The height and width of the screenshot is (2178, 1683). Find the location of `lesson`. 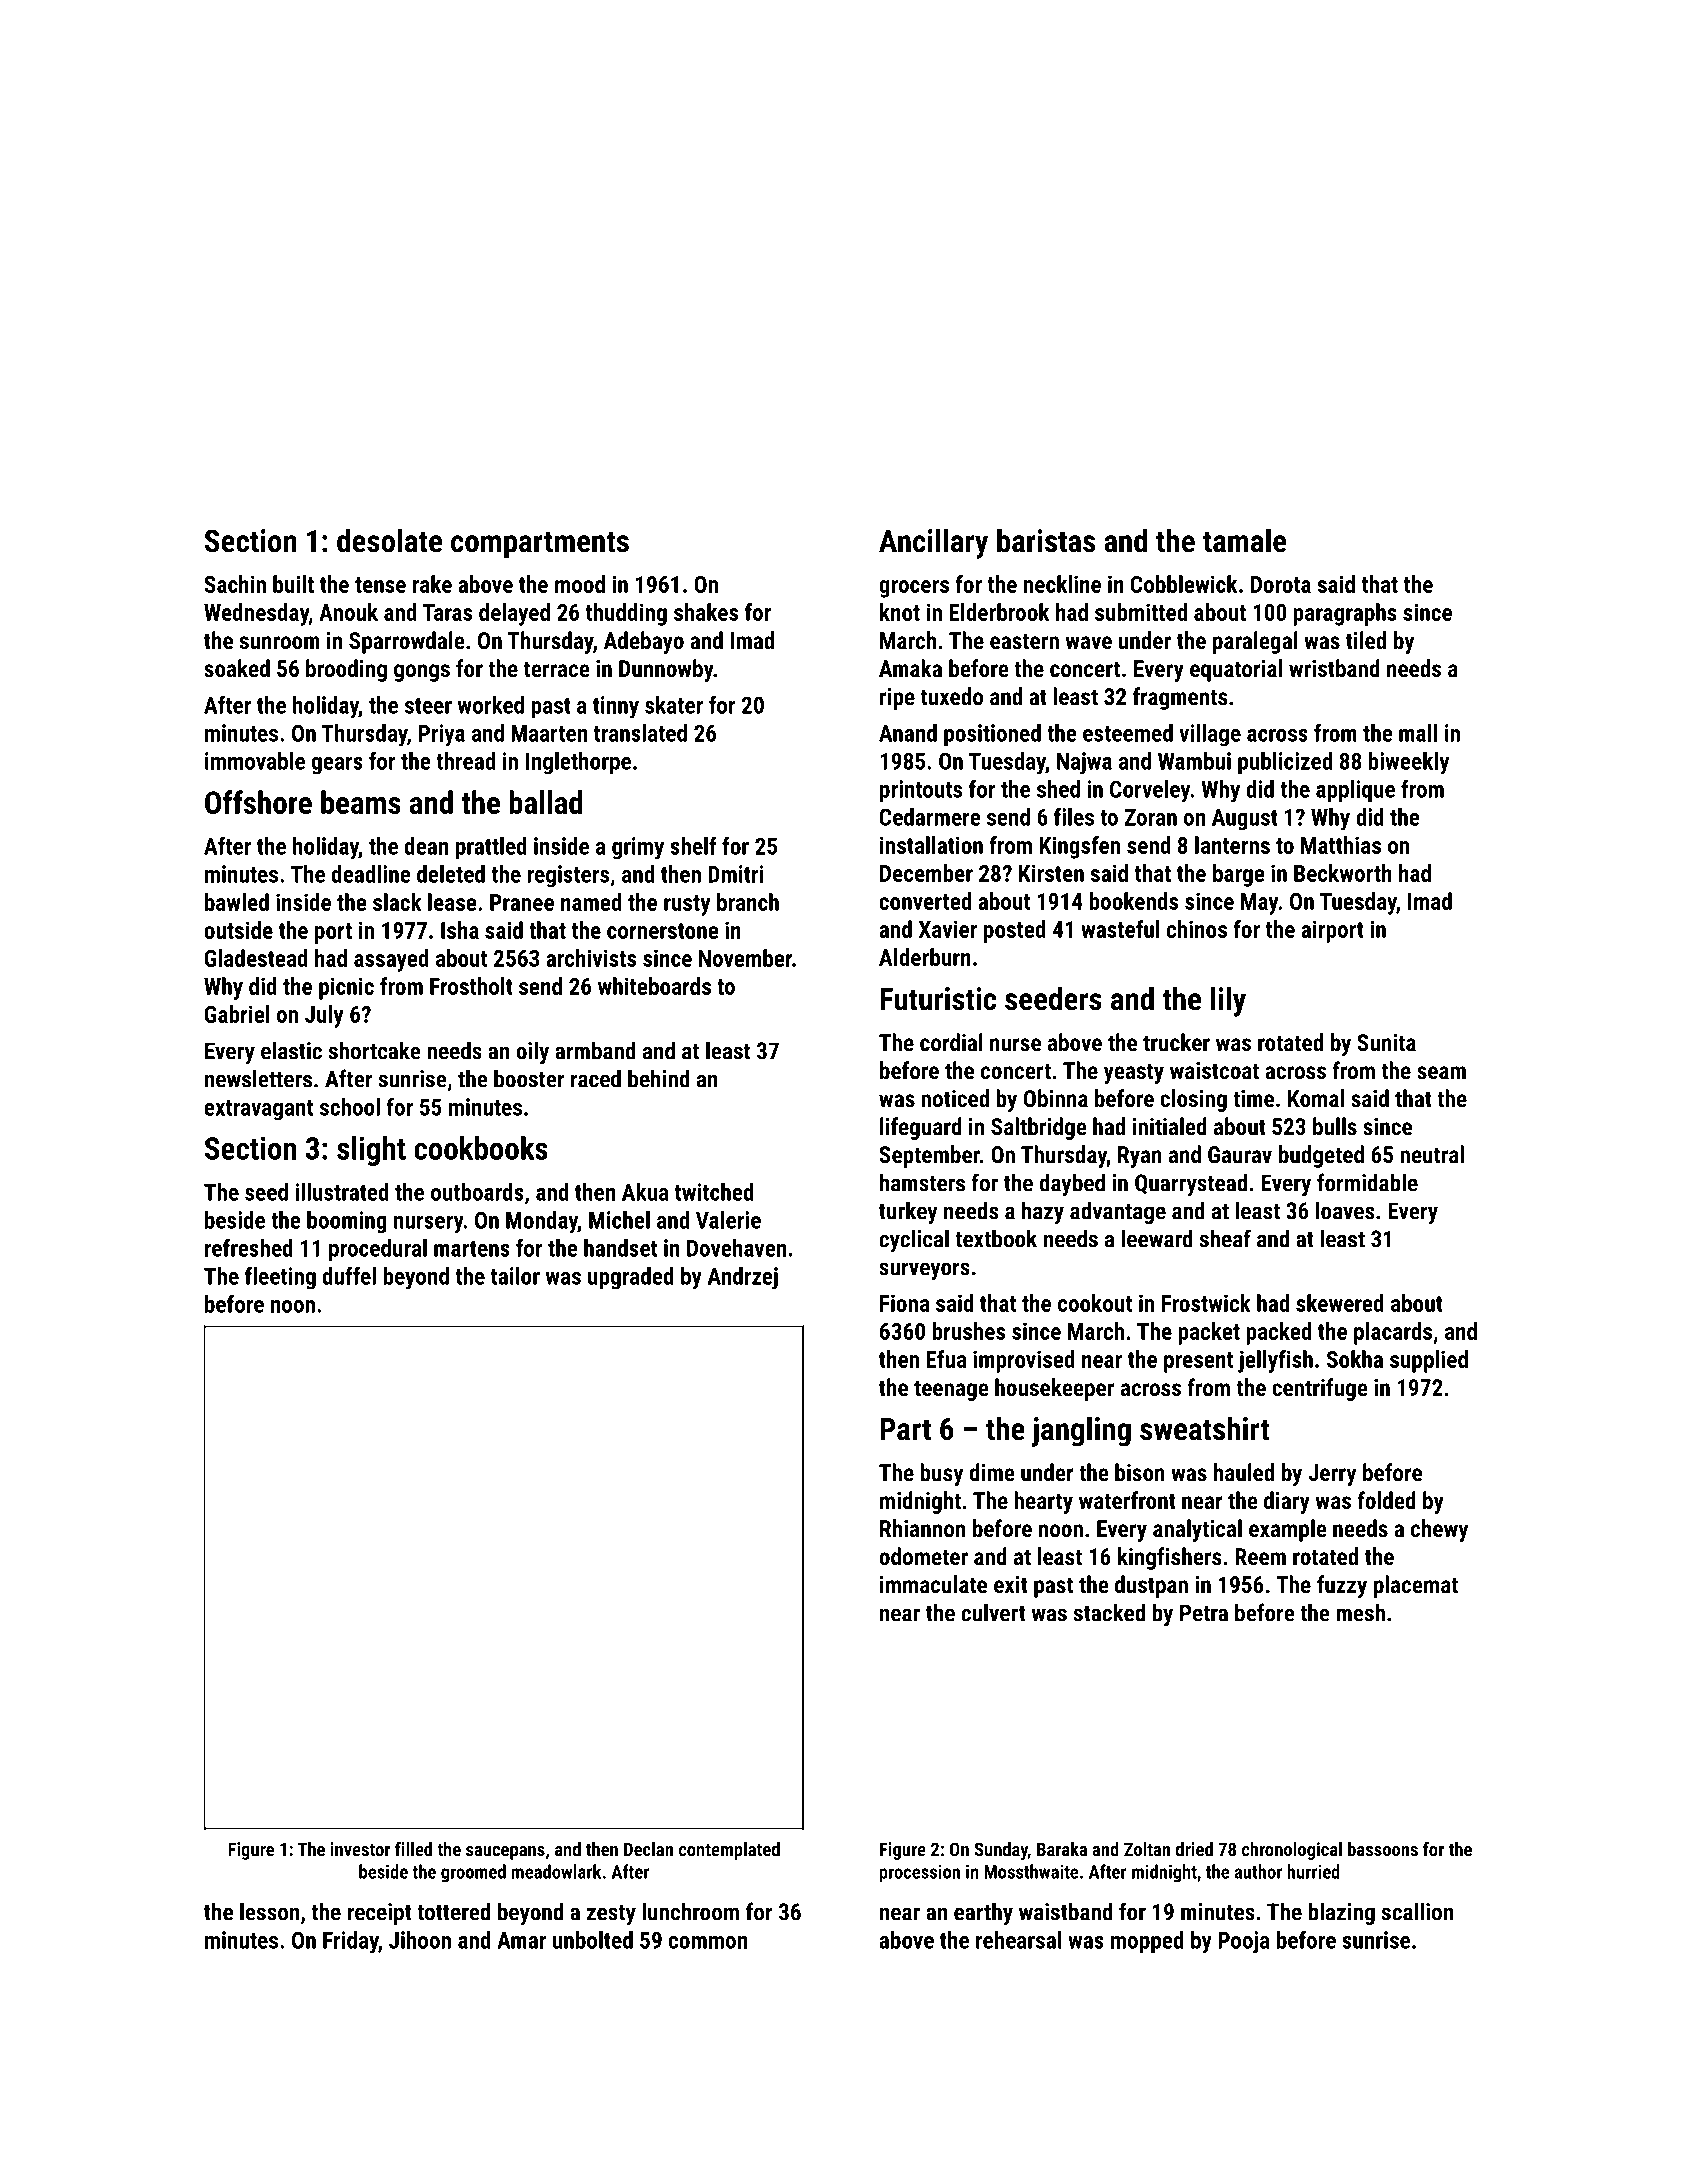

lesson is located at coordinates (269, 1911).
